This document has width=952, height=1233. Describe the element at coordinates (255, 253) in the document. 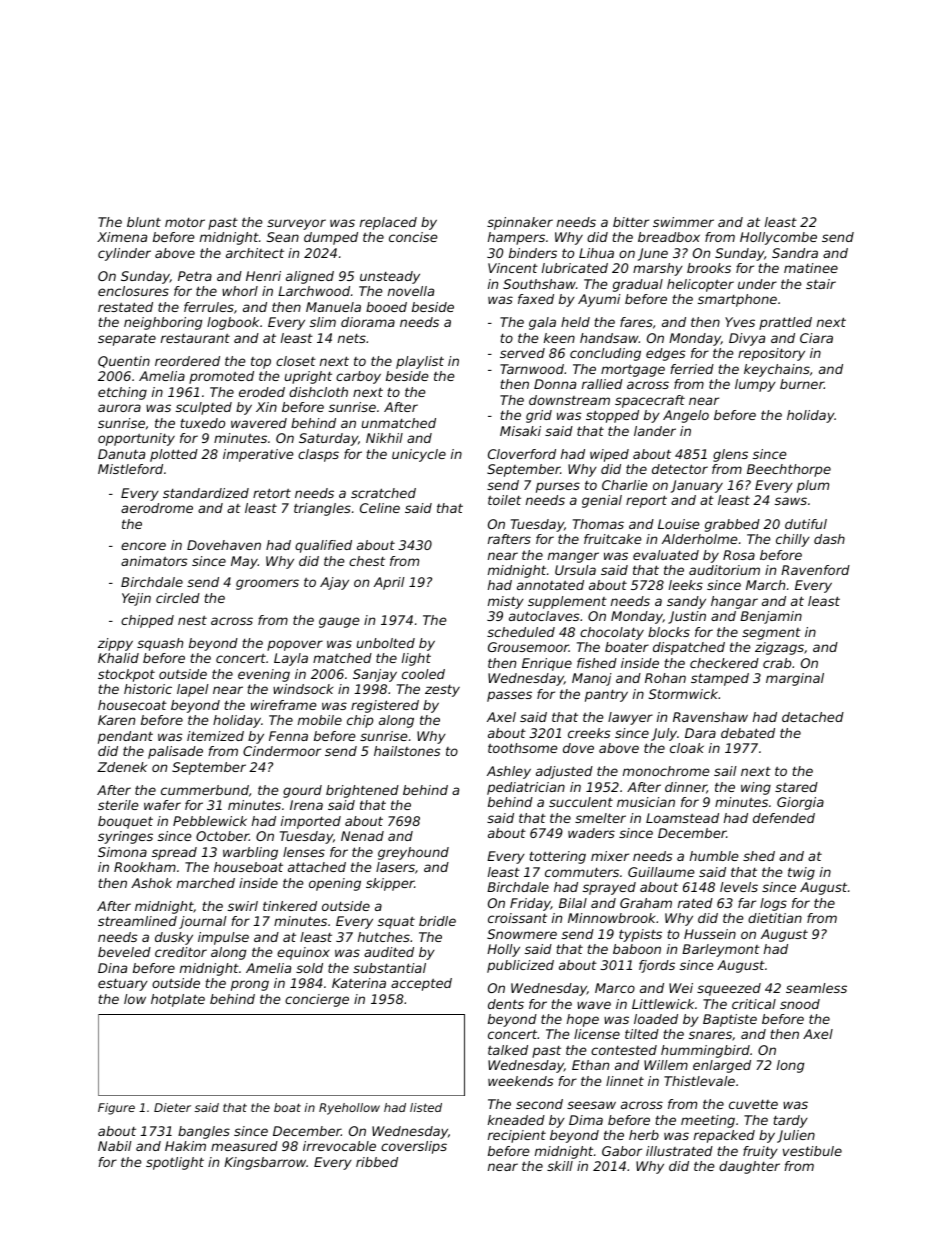

I see `architect` at that location.
